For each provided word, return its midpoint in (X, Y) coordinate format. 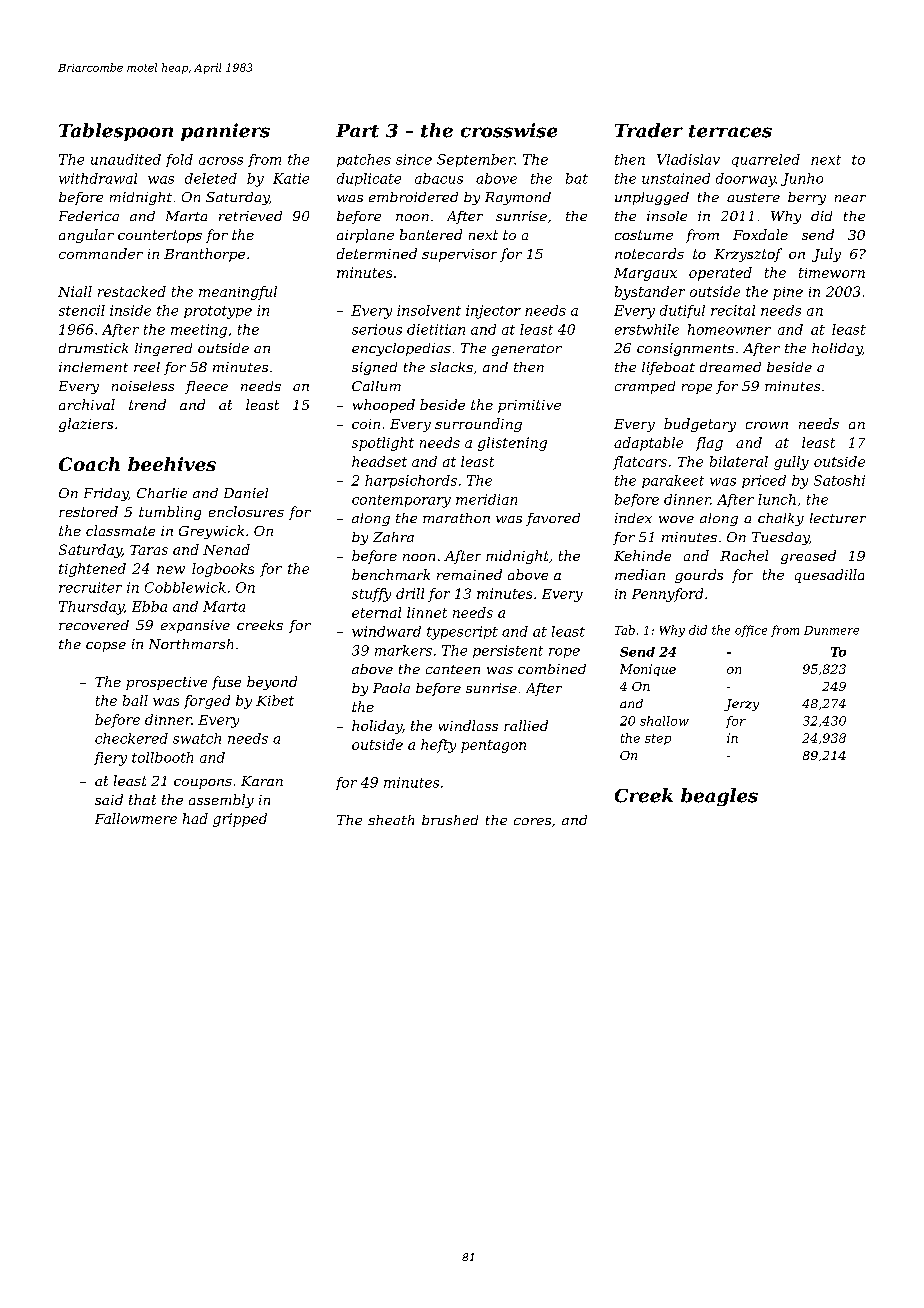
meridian (486, 499)
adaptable (648, 444)
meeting (199, 331)
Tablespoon (116, 132)
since (414, 159)
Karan (262, 781)
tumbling (170, 513)
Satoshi (839, 480)
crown (767, 425)
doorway (746, 180)
